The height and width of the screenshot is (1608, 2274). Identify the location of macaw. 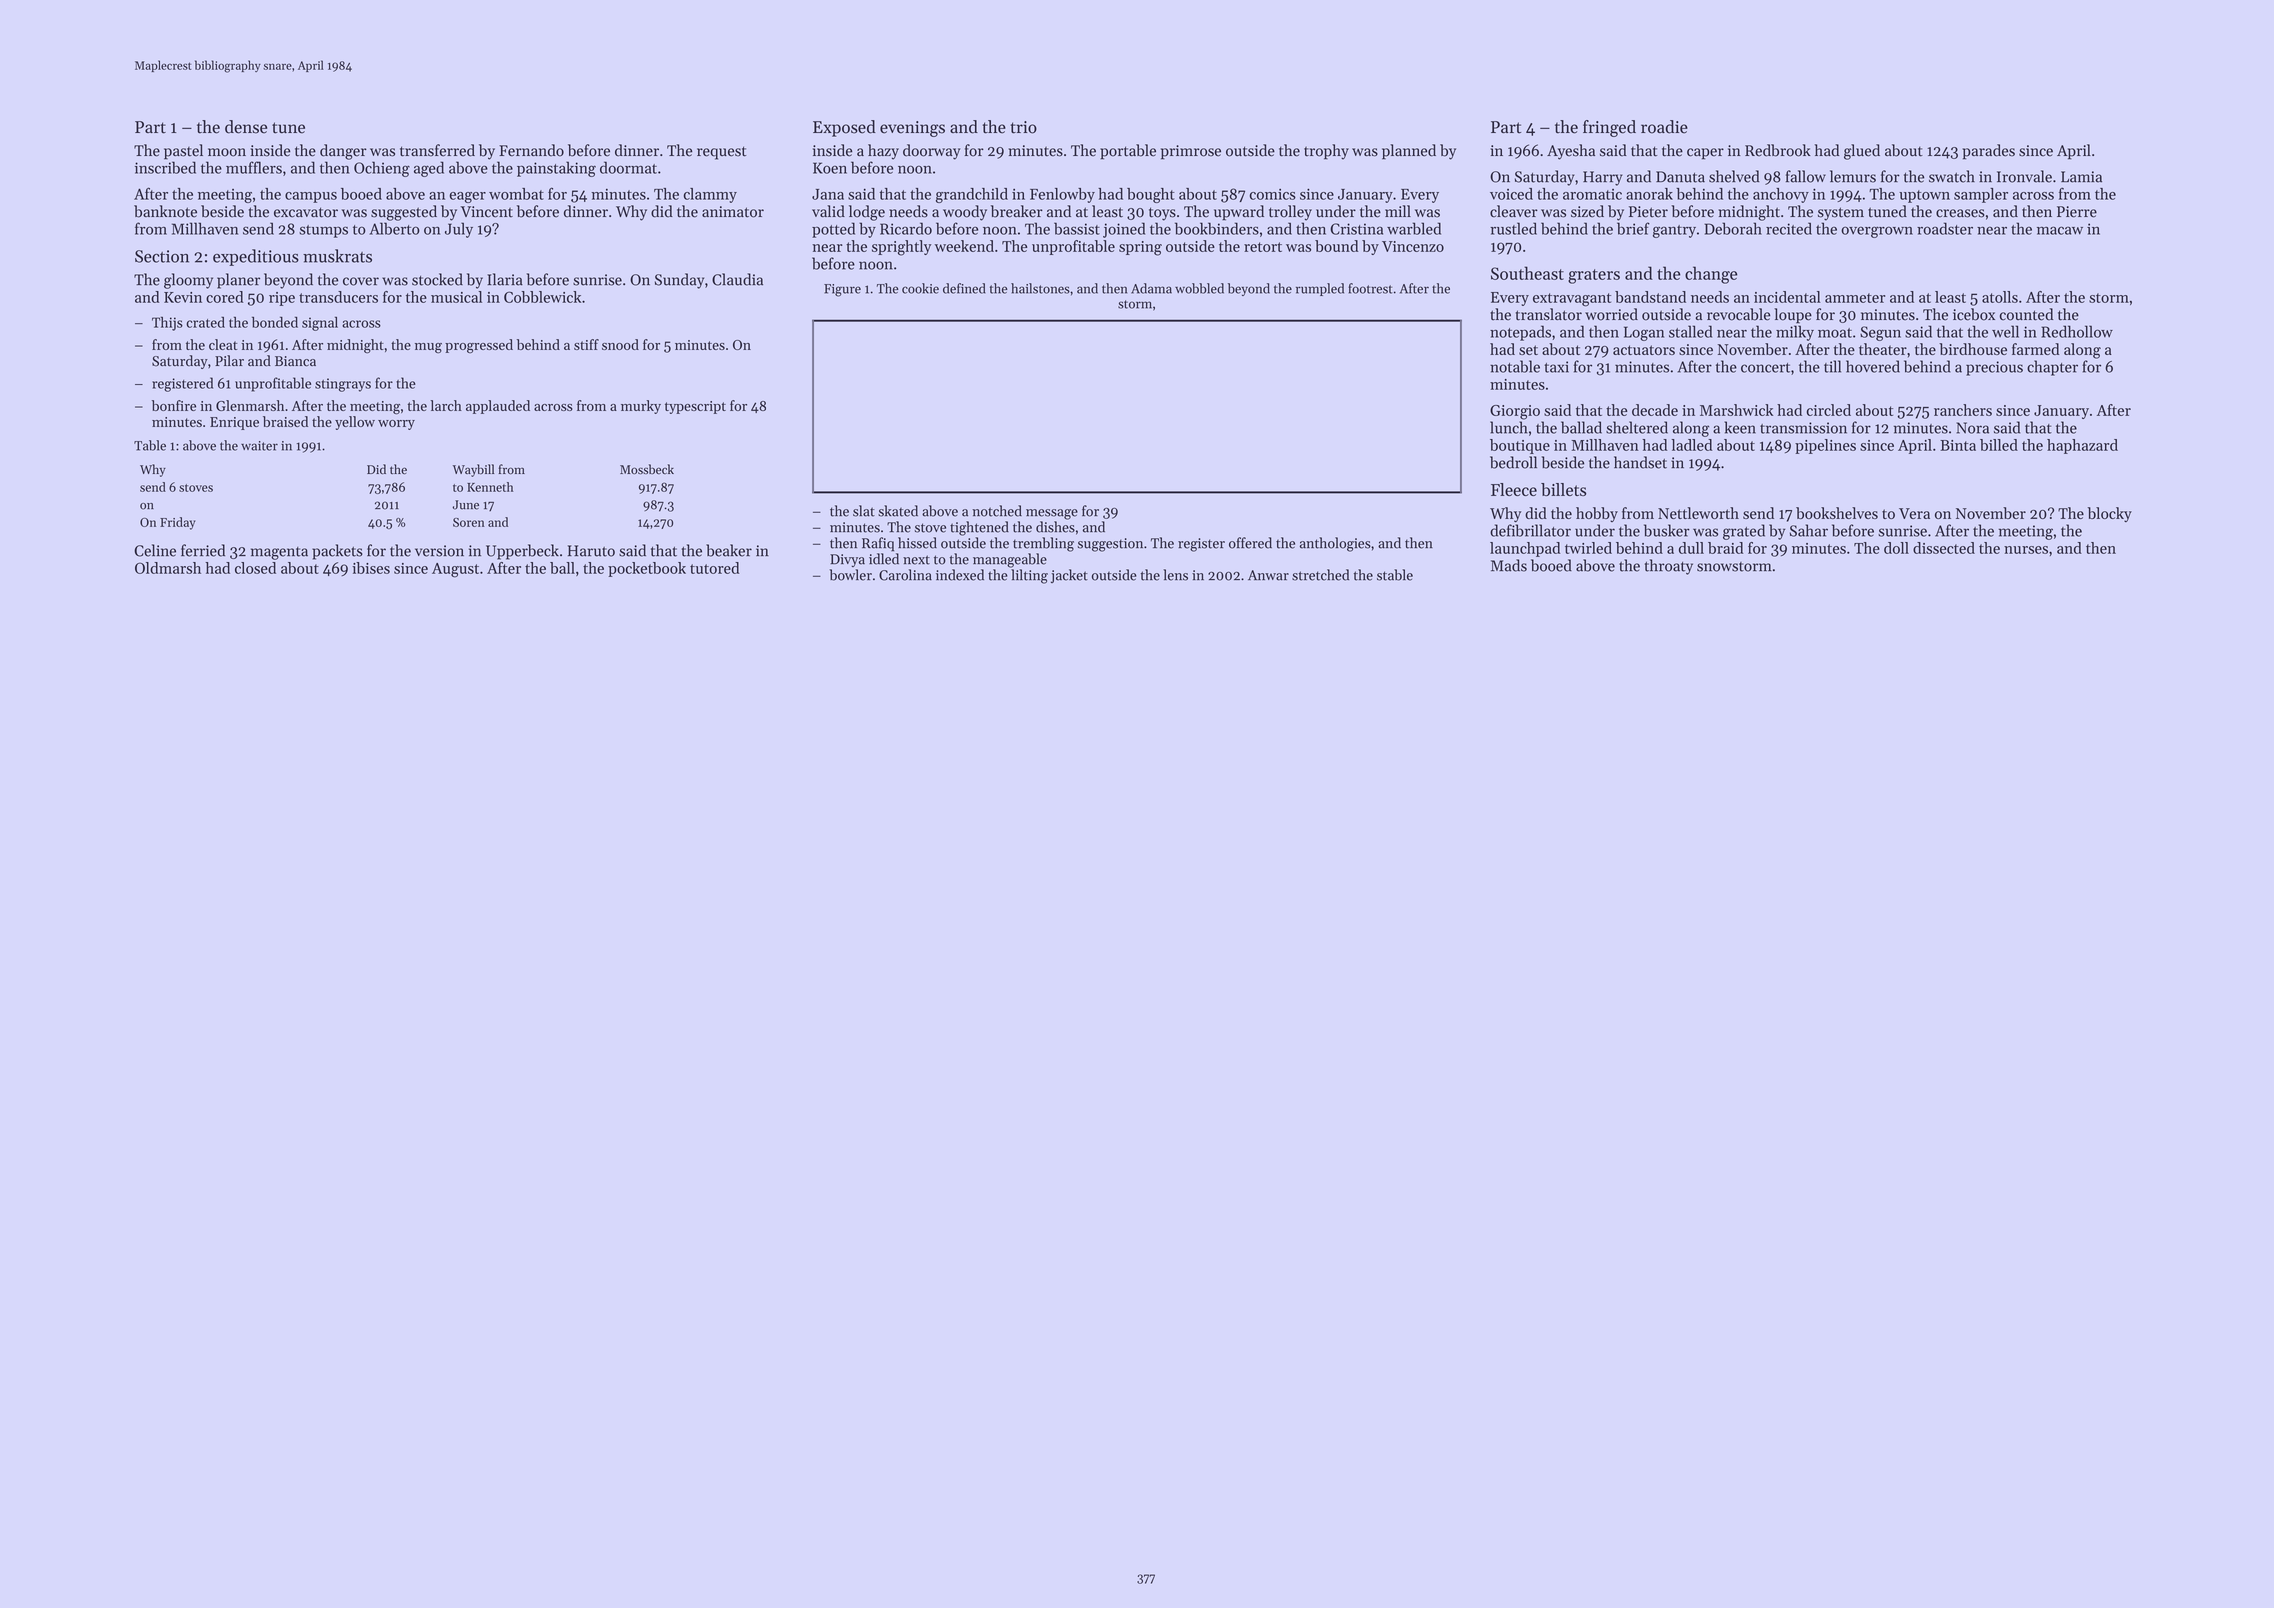
(2060, 230).
